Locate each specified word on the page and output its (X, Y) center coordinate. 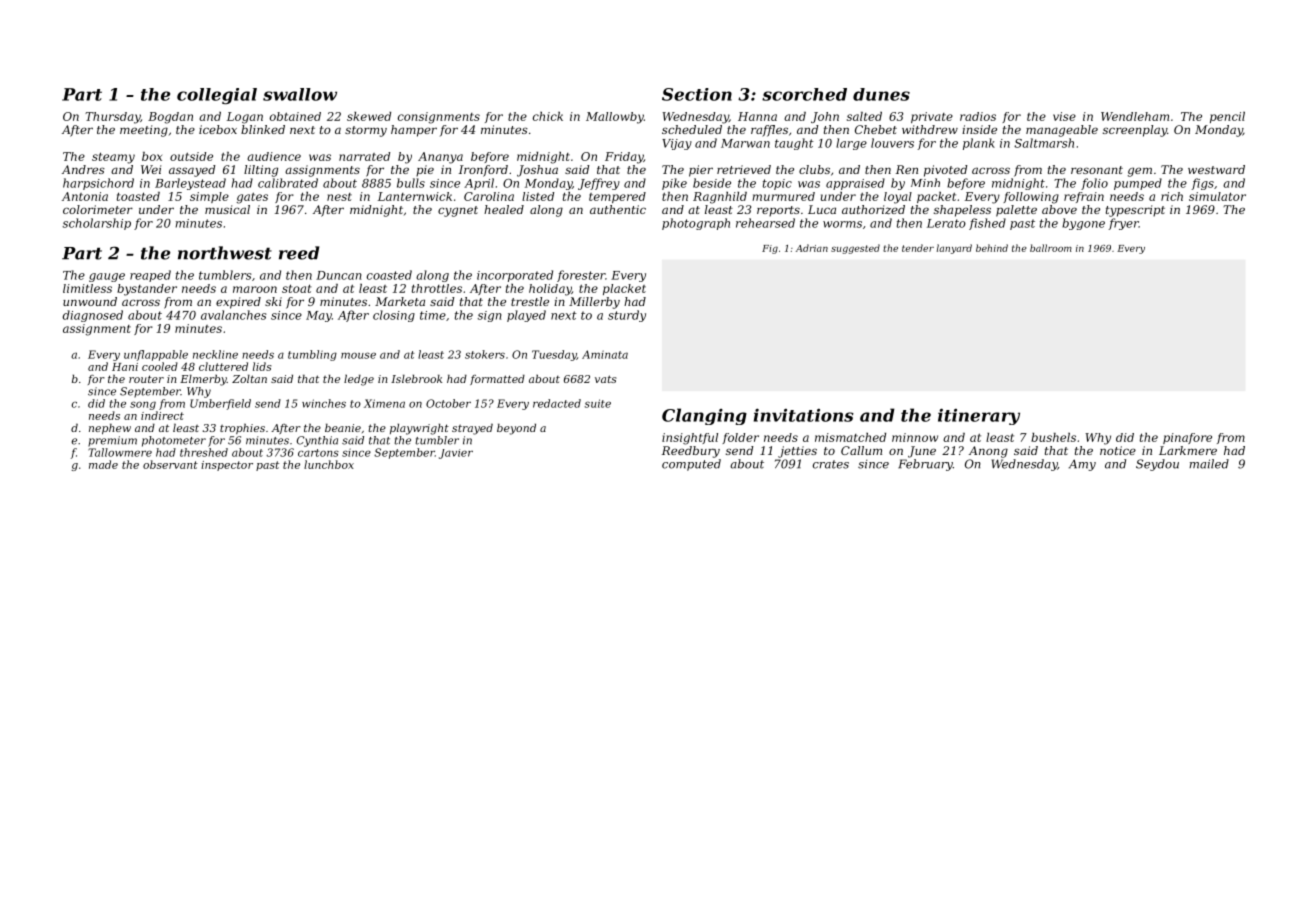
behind (992, 248)
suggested (855, 249)
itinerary (979, 416)
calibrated (288, 183)
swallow (300, 94)
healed (504, 209)
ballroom (1051, 248)
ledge (359, 380)
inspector (227, 466)
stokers (485, 354)
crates (831, 464)
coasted (389, 275)
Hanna (757, 116)
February (925, 465)
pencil (1227, 117)
